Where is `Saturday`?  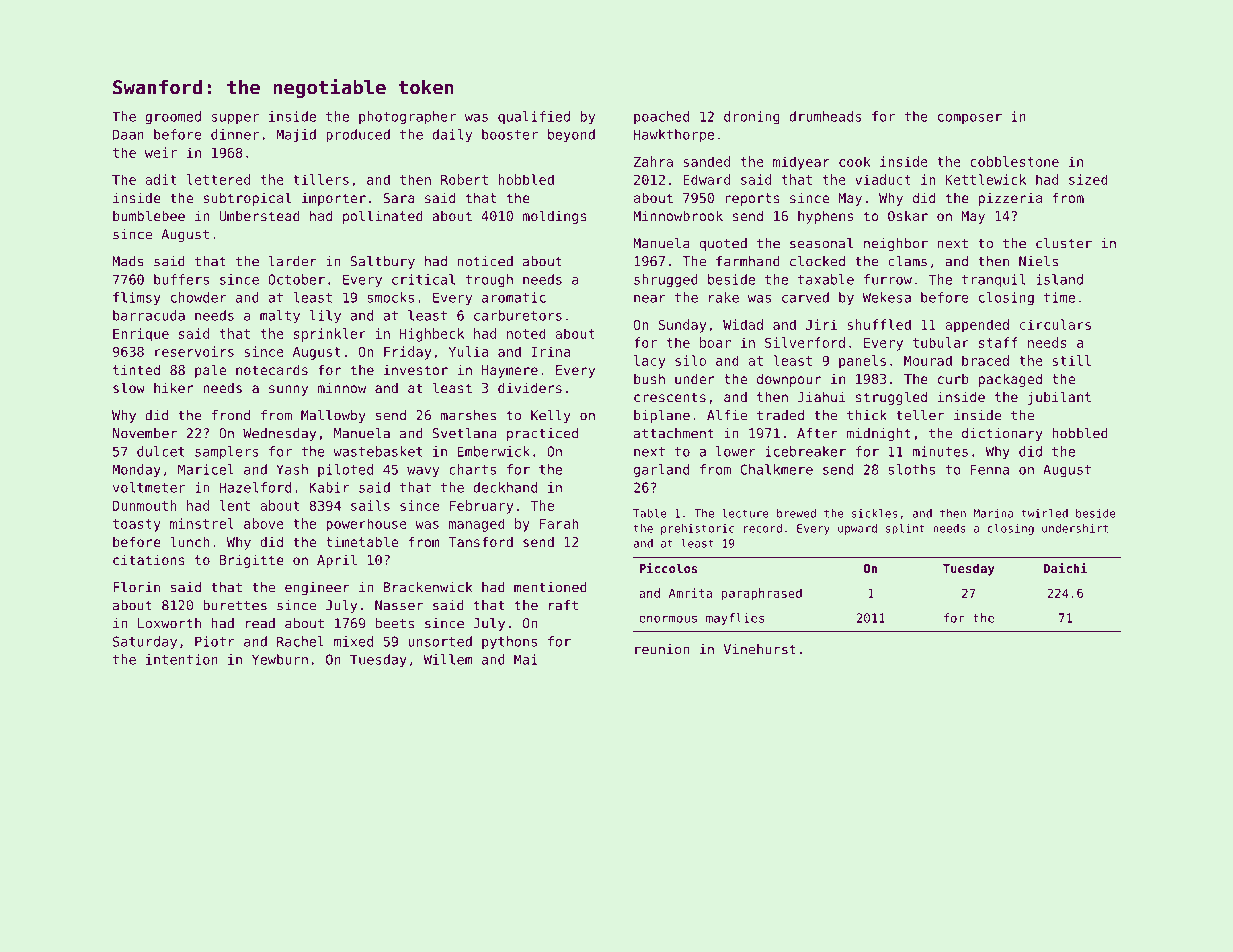 Saturday is located at coordinates (145, 642).
